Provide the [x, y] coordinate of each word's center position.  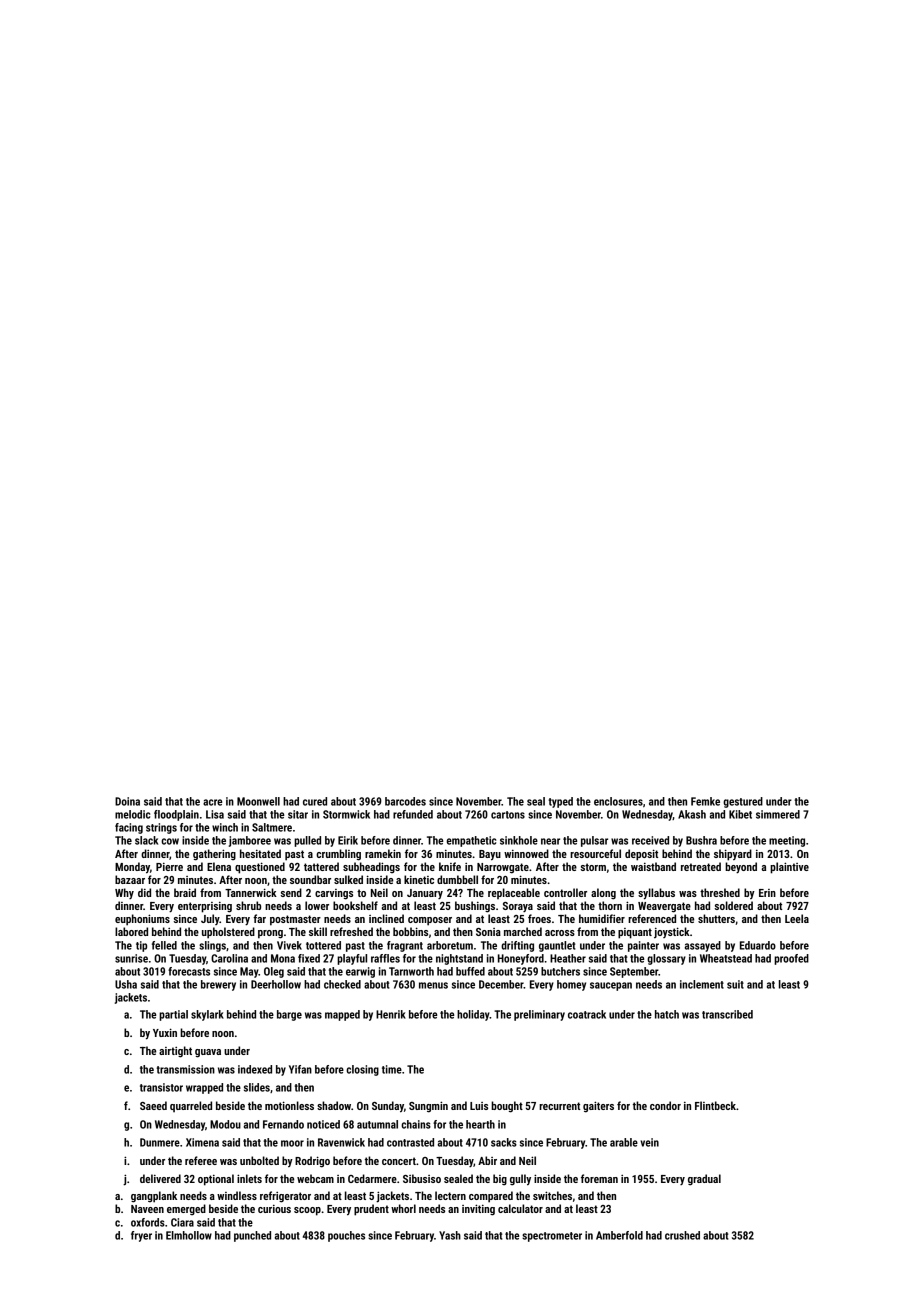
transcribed [727, 1014]
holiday [473, 1015]
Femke [705, 801]
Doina [127, 801]
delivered [160, 1178]
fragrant [405, 946]
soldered [734, 905]
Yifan [300, 1069]
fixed [309, 958]
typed [560, 802]
